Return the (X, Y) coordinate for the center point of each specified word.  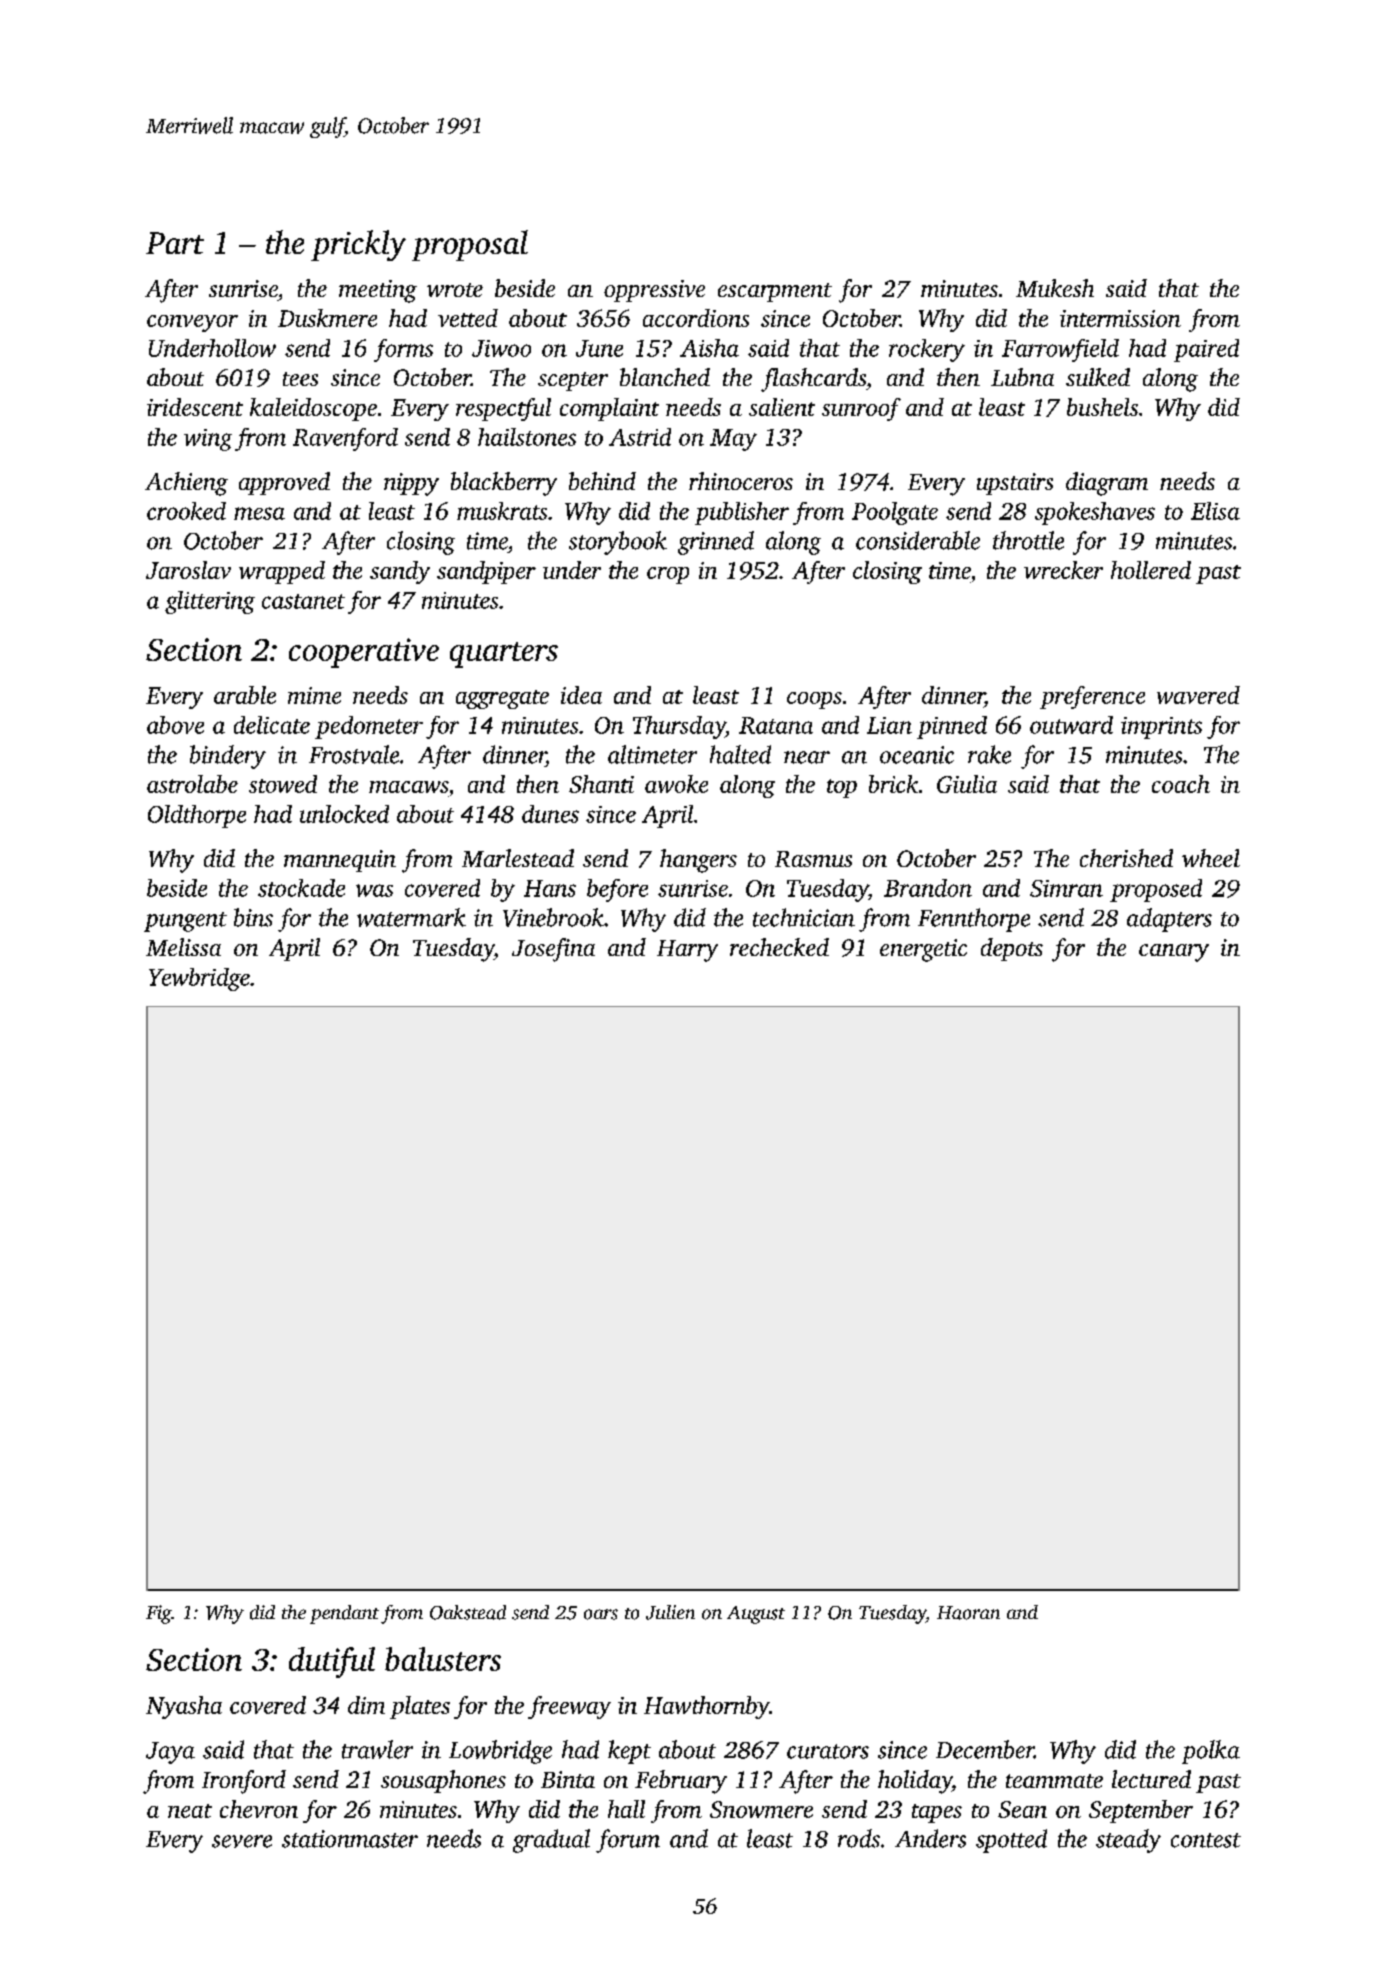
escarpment (775, 292)
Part (175, 243)
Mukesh (1055, 288)
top (842, 788)
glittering (210, 602)
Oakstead (468, 1612)
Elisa (1215, 511)
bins (253, 917)
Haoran (968, 1613)
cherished (1126, 858)
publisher (742, 513)
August (756, 1615)
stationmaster (350, 1839)
